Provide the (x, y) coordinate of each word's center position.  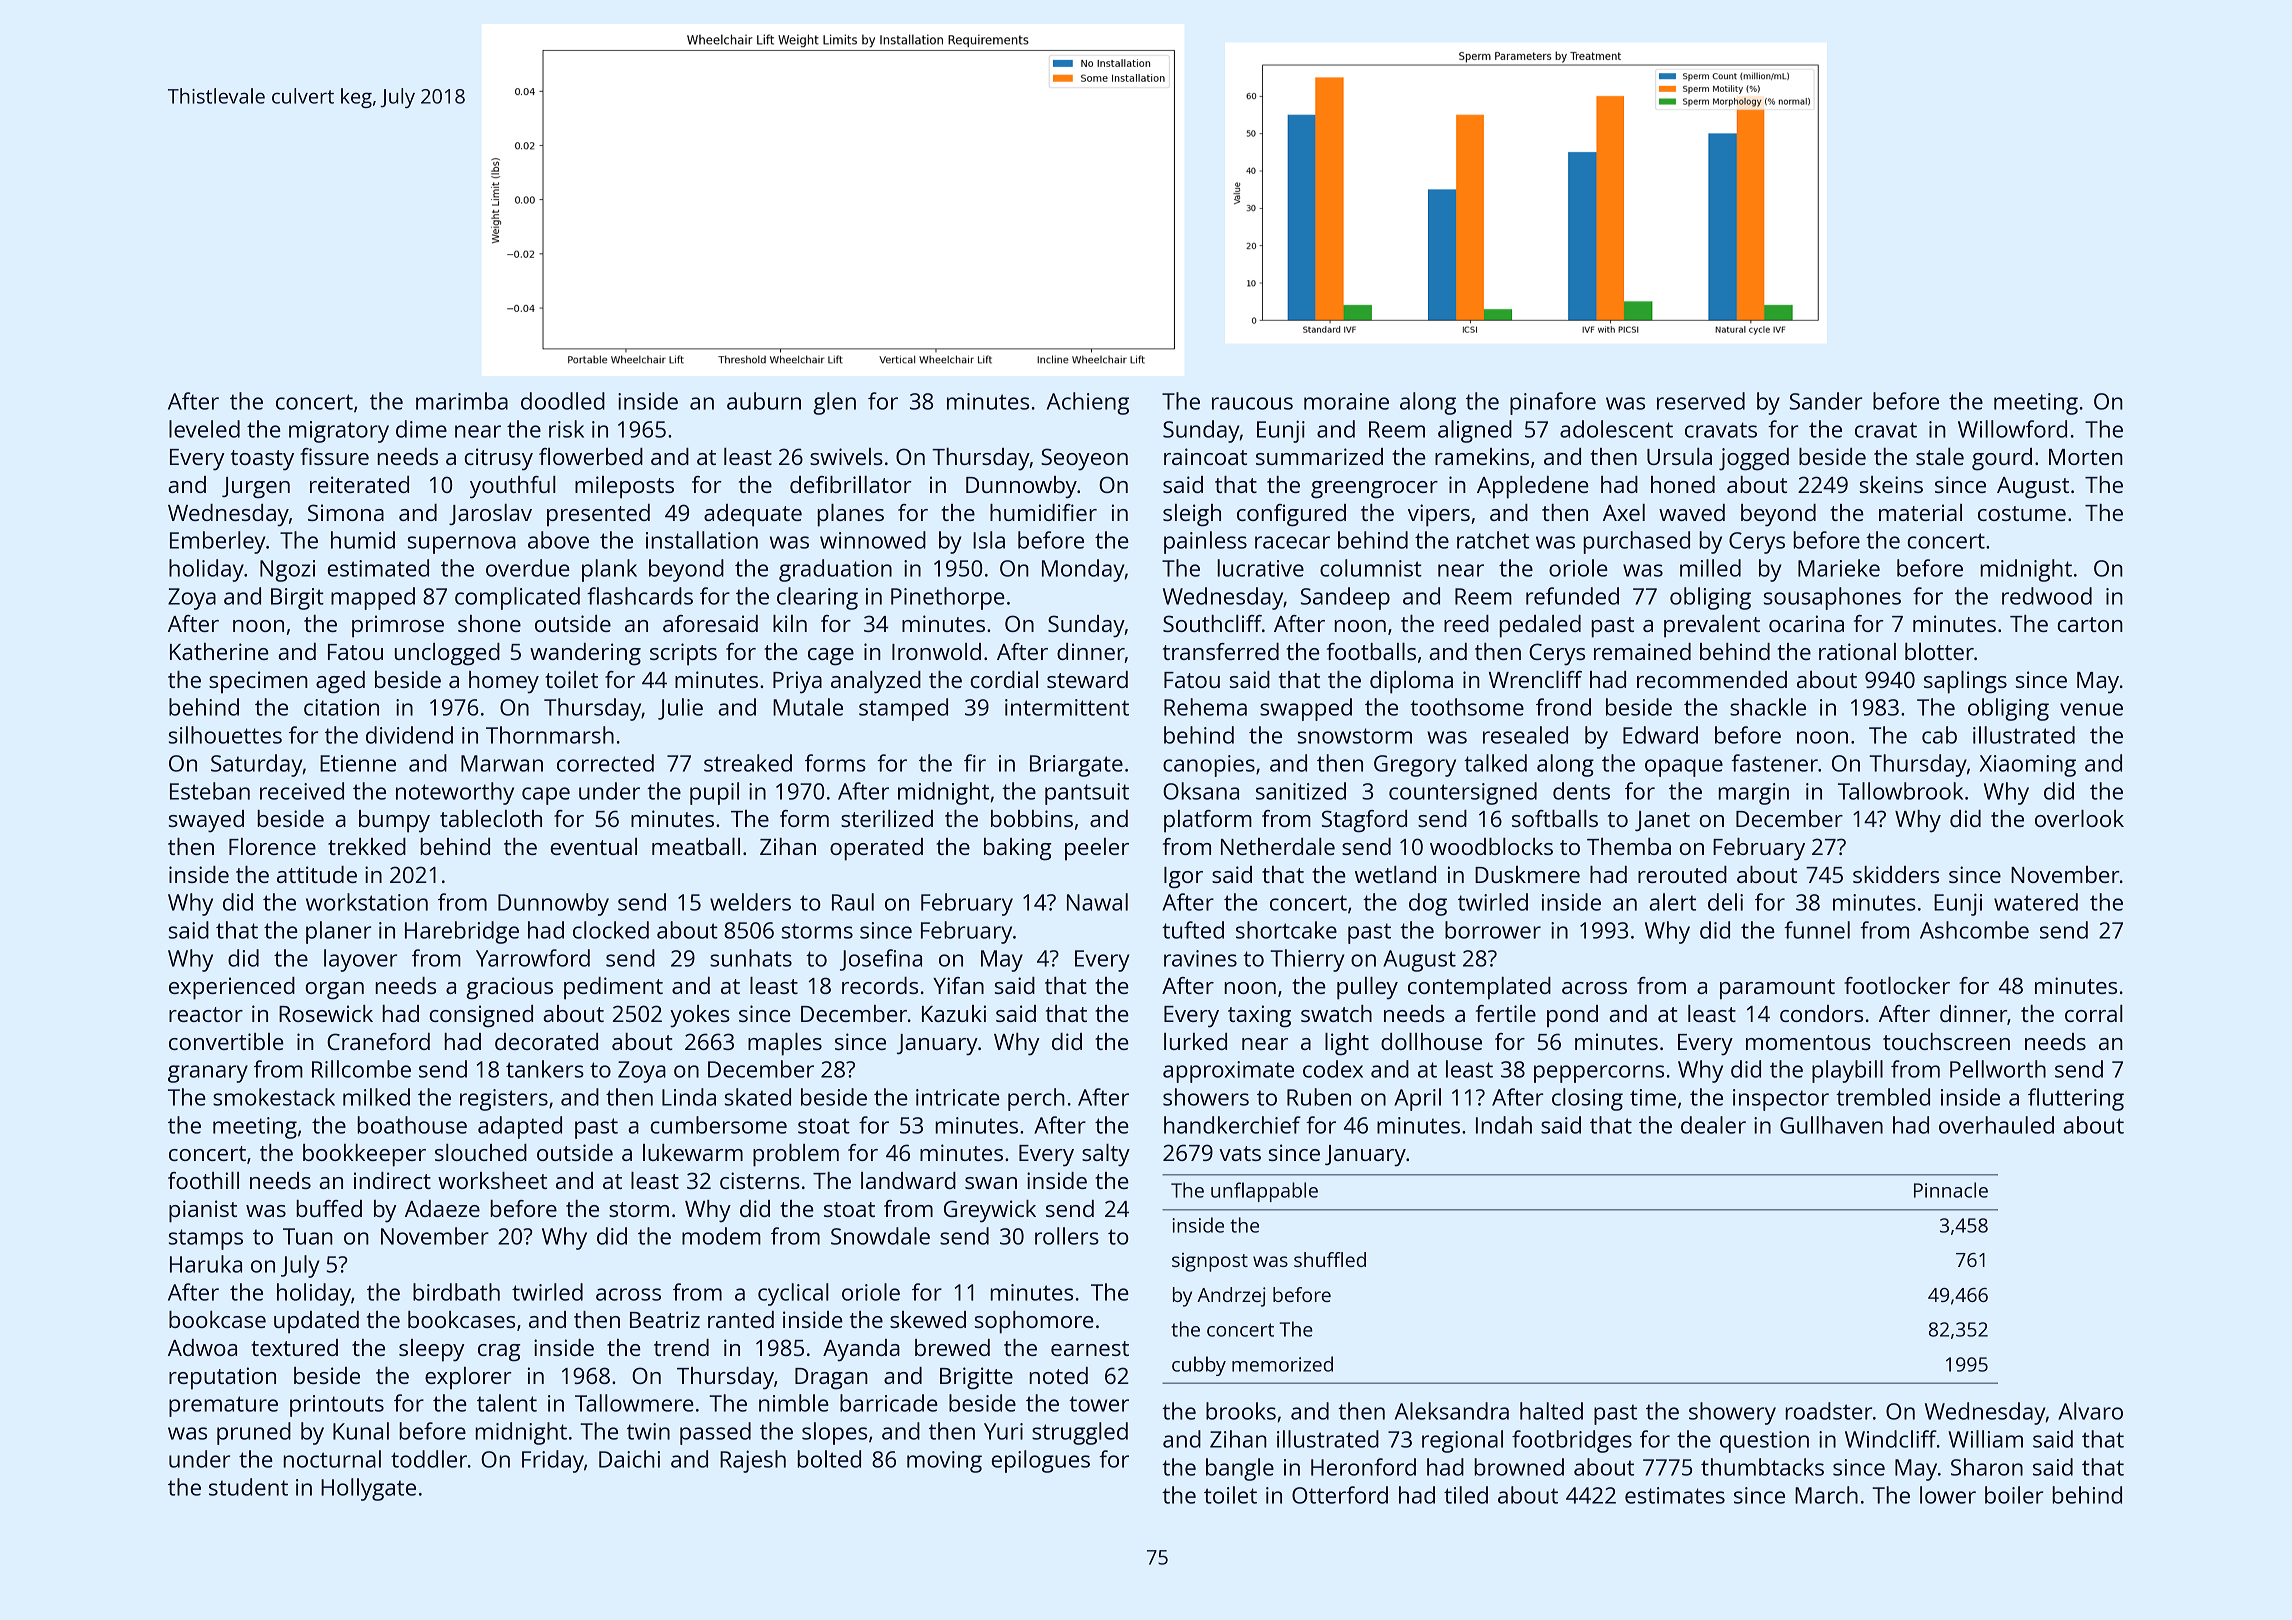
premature (223, 1406)
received (302, 791)
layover (360, 960)
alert (1672, 902)
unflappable (1264, 1192)
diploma (1411, 682)
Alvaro (2090, 1411)
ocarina (1806, 623)
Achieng (1088, 403)
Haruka (206, 1264)
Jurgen (256, 488)
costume (2022, 513)
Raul (853, 902)
